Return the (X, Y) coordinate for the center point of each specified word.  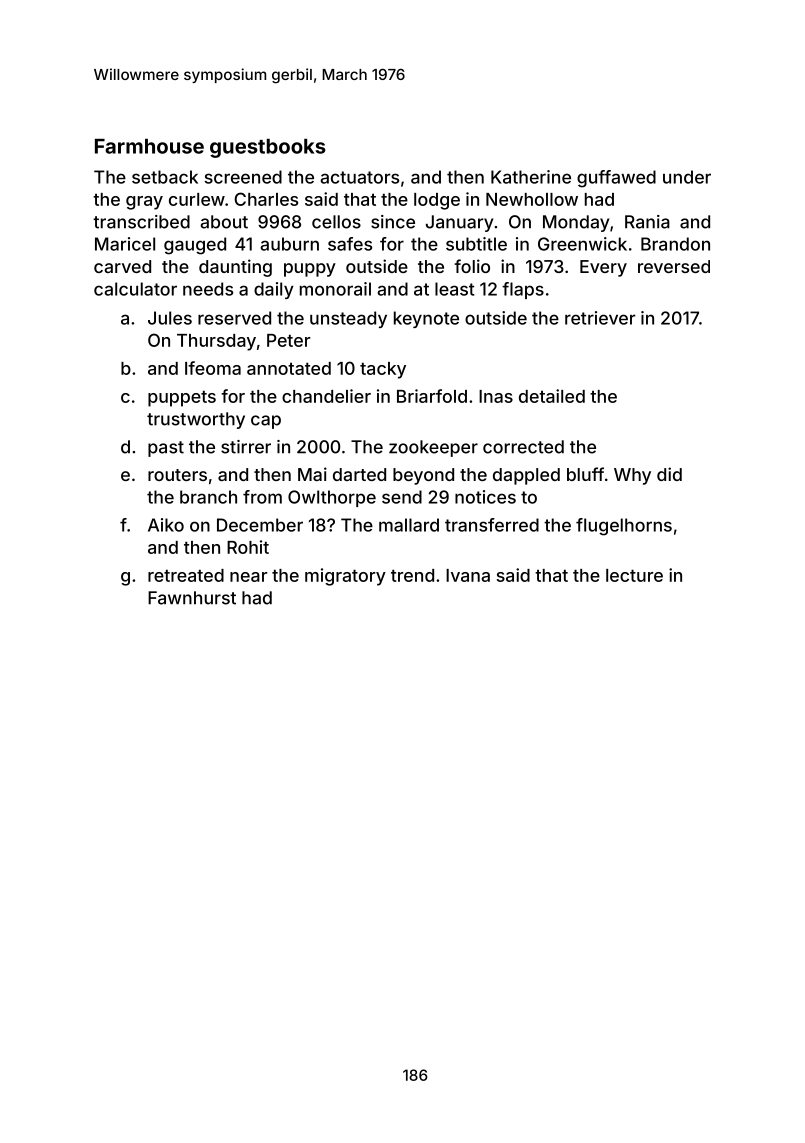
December (260, 525)
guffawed (616, 179)
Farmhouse (149, 146)
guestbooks (268, 148)
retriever (600, 318)
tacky (383, 370)
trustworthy (196, 420)
